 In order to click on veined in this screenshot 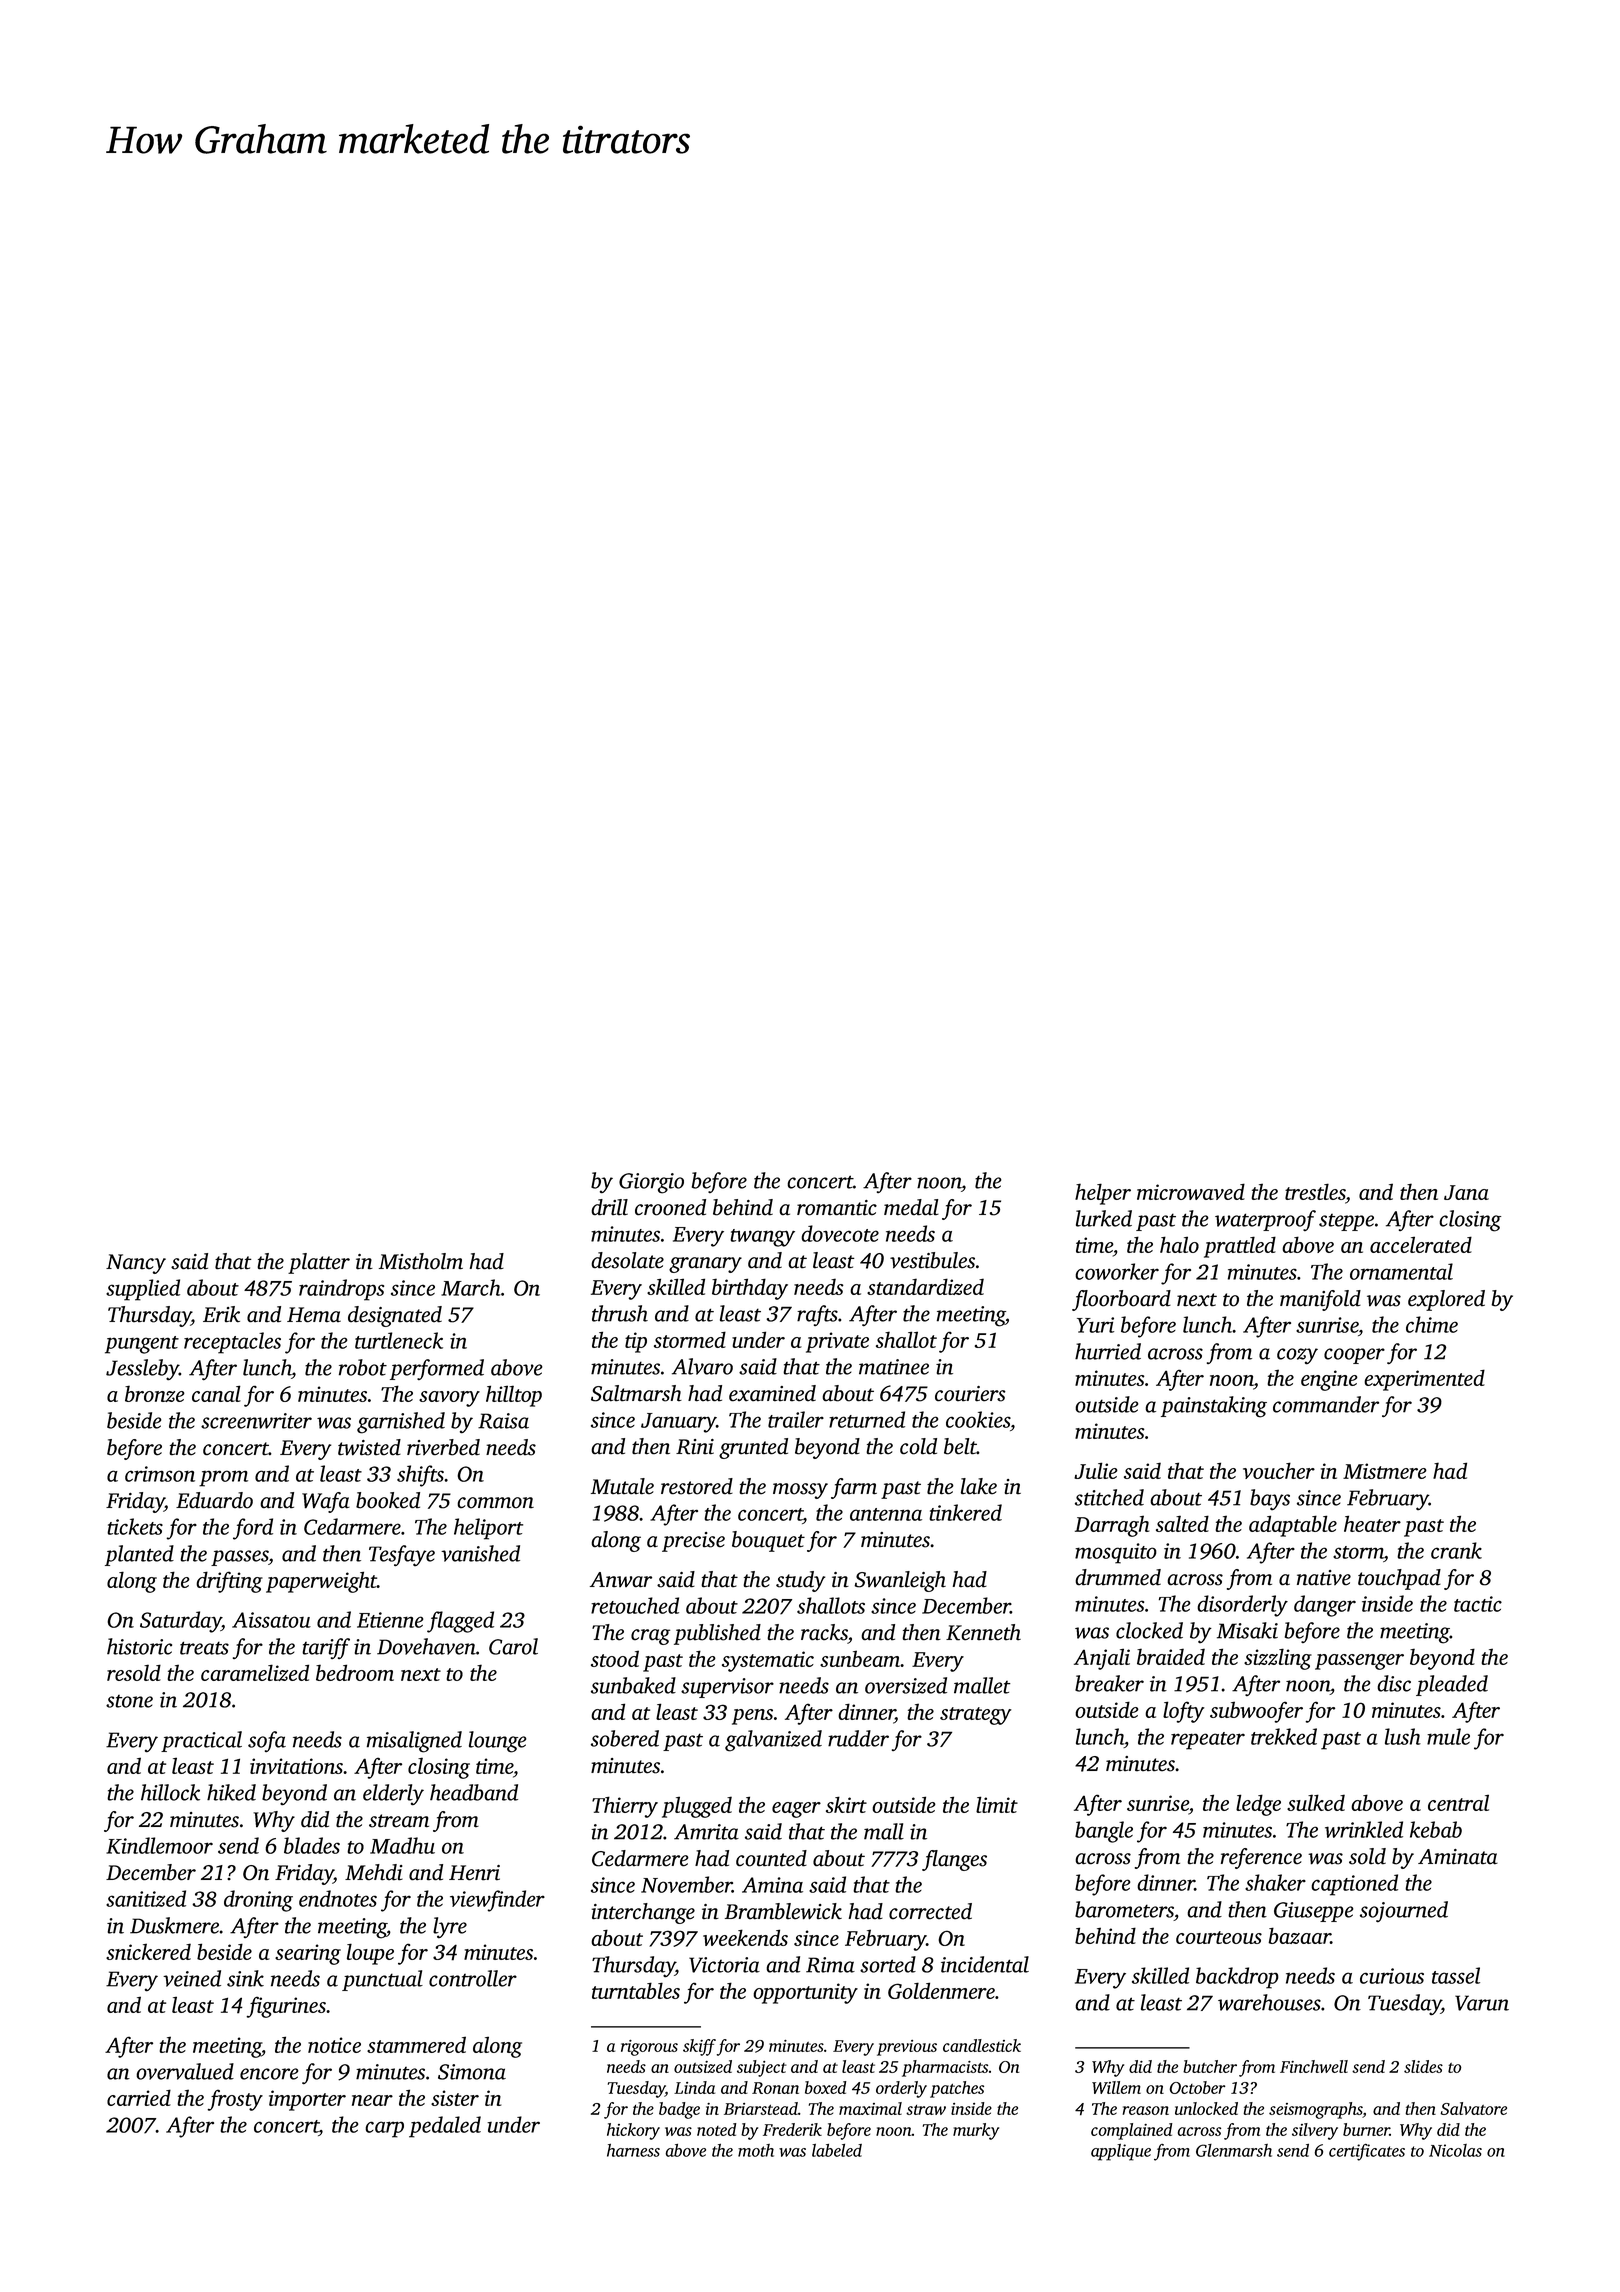, I will do `click(192, 1978)`.
